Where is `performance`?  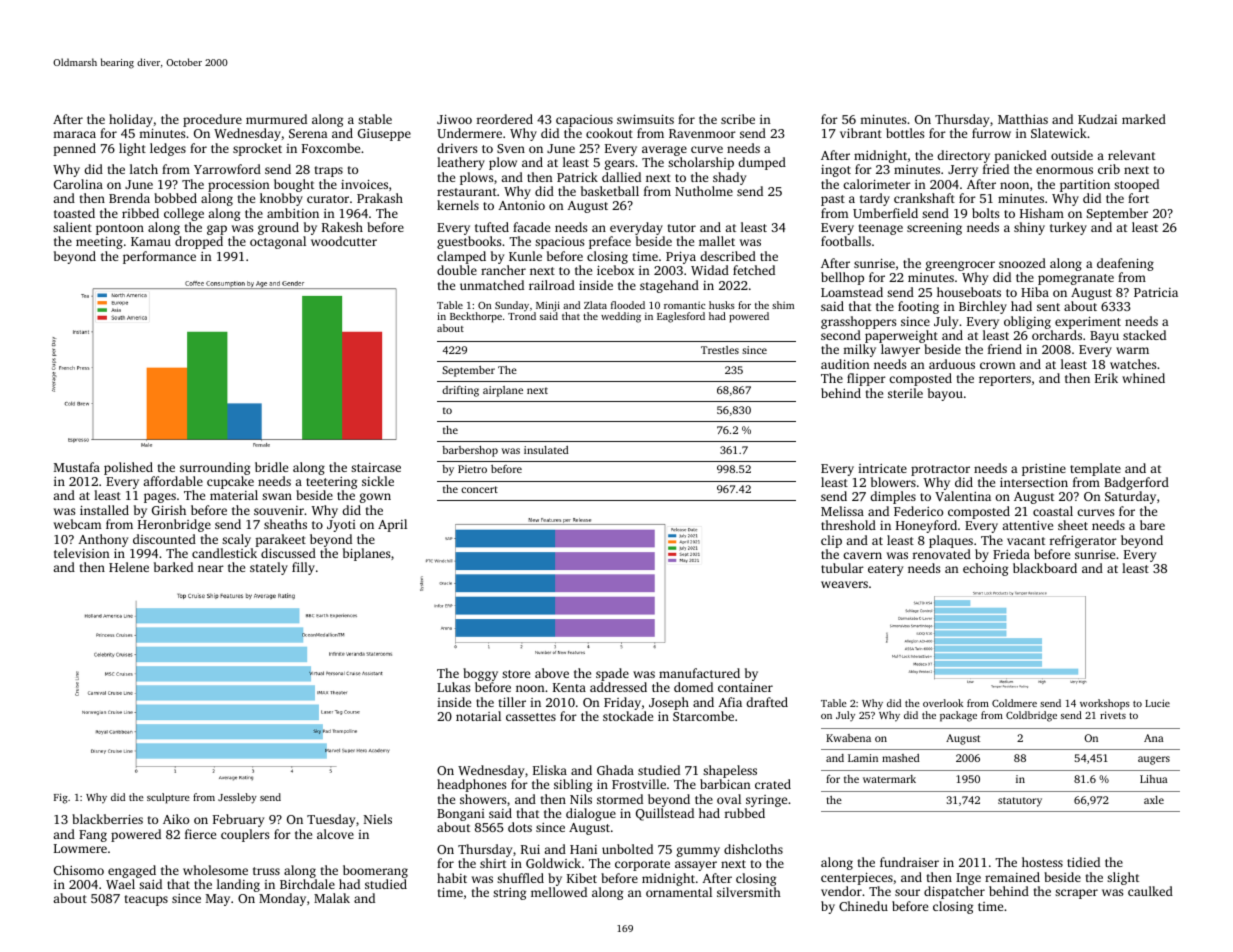 performance is located at coordinates (159, 257).
